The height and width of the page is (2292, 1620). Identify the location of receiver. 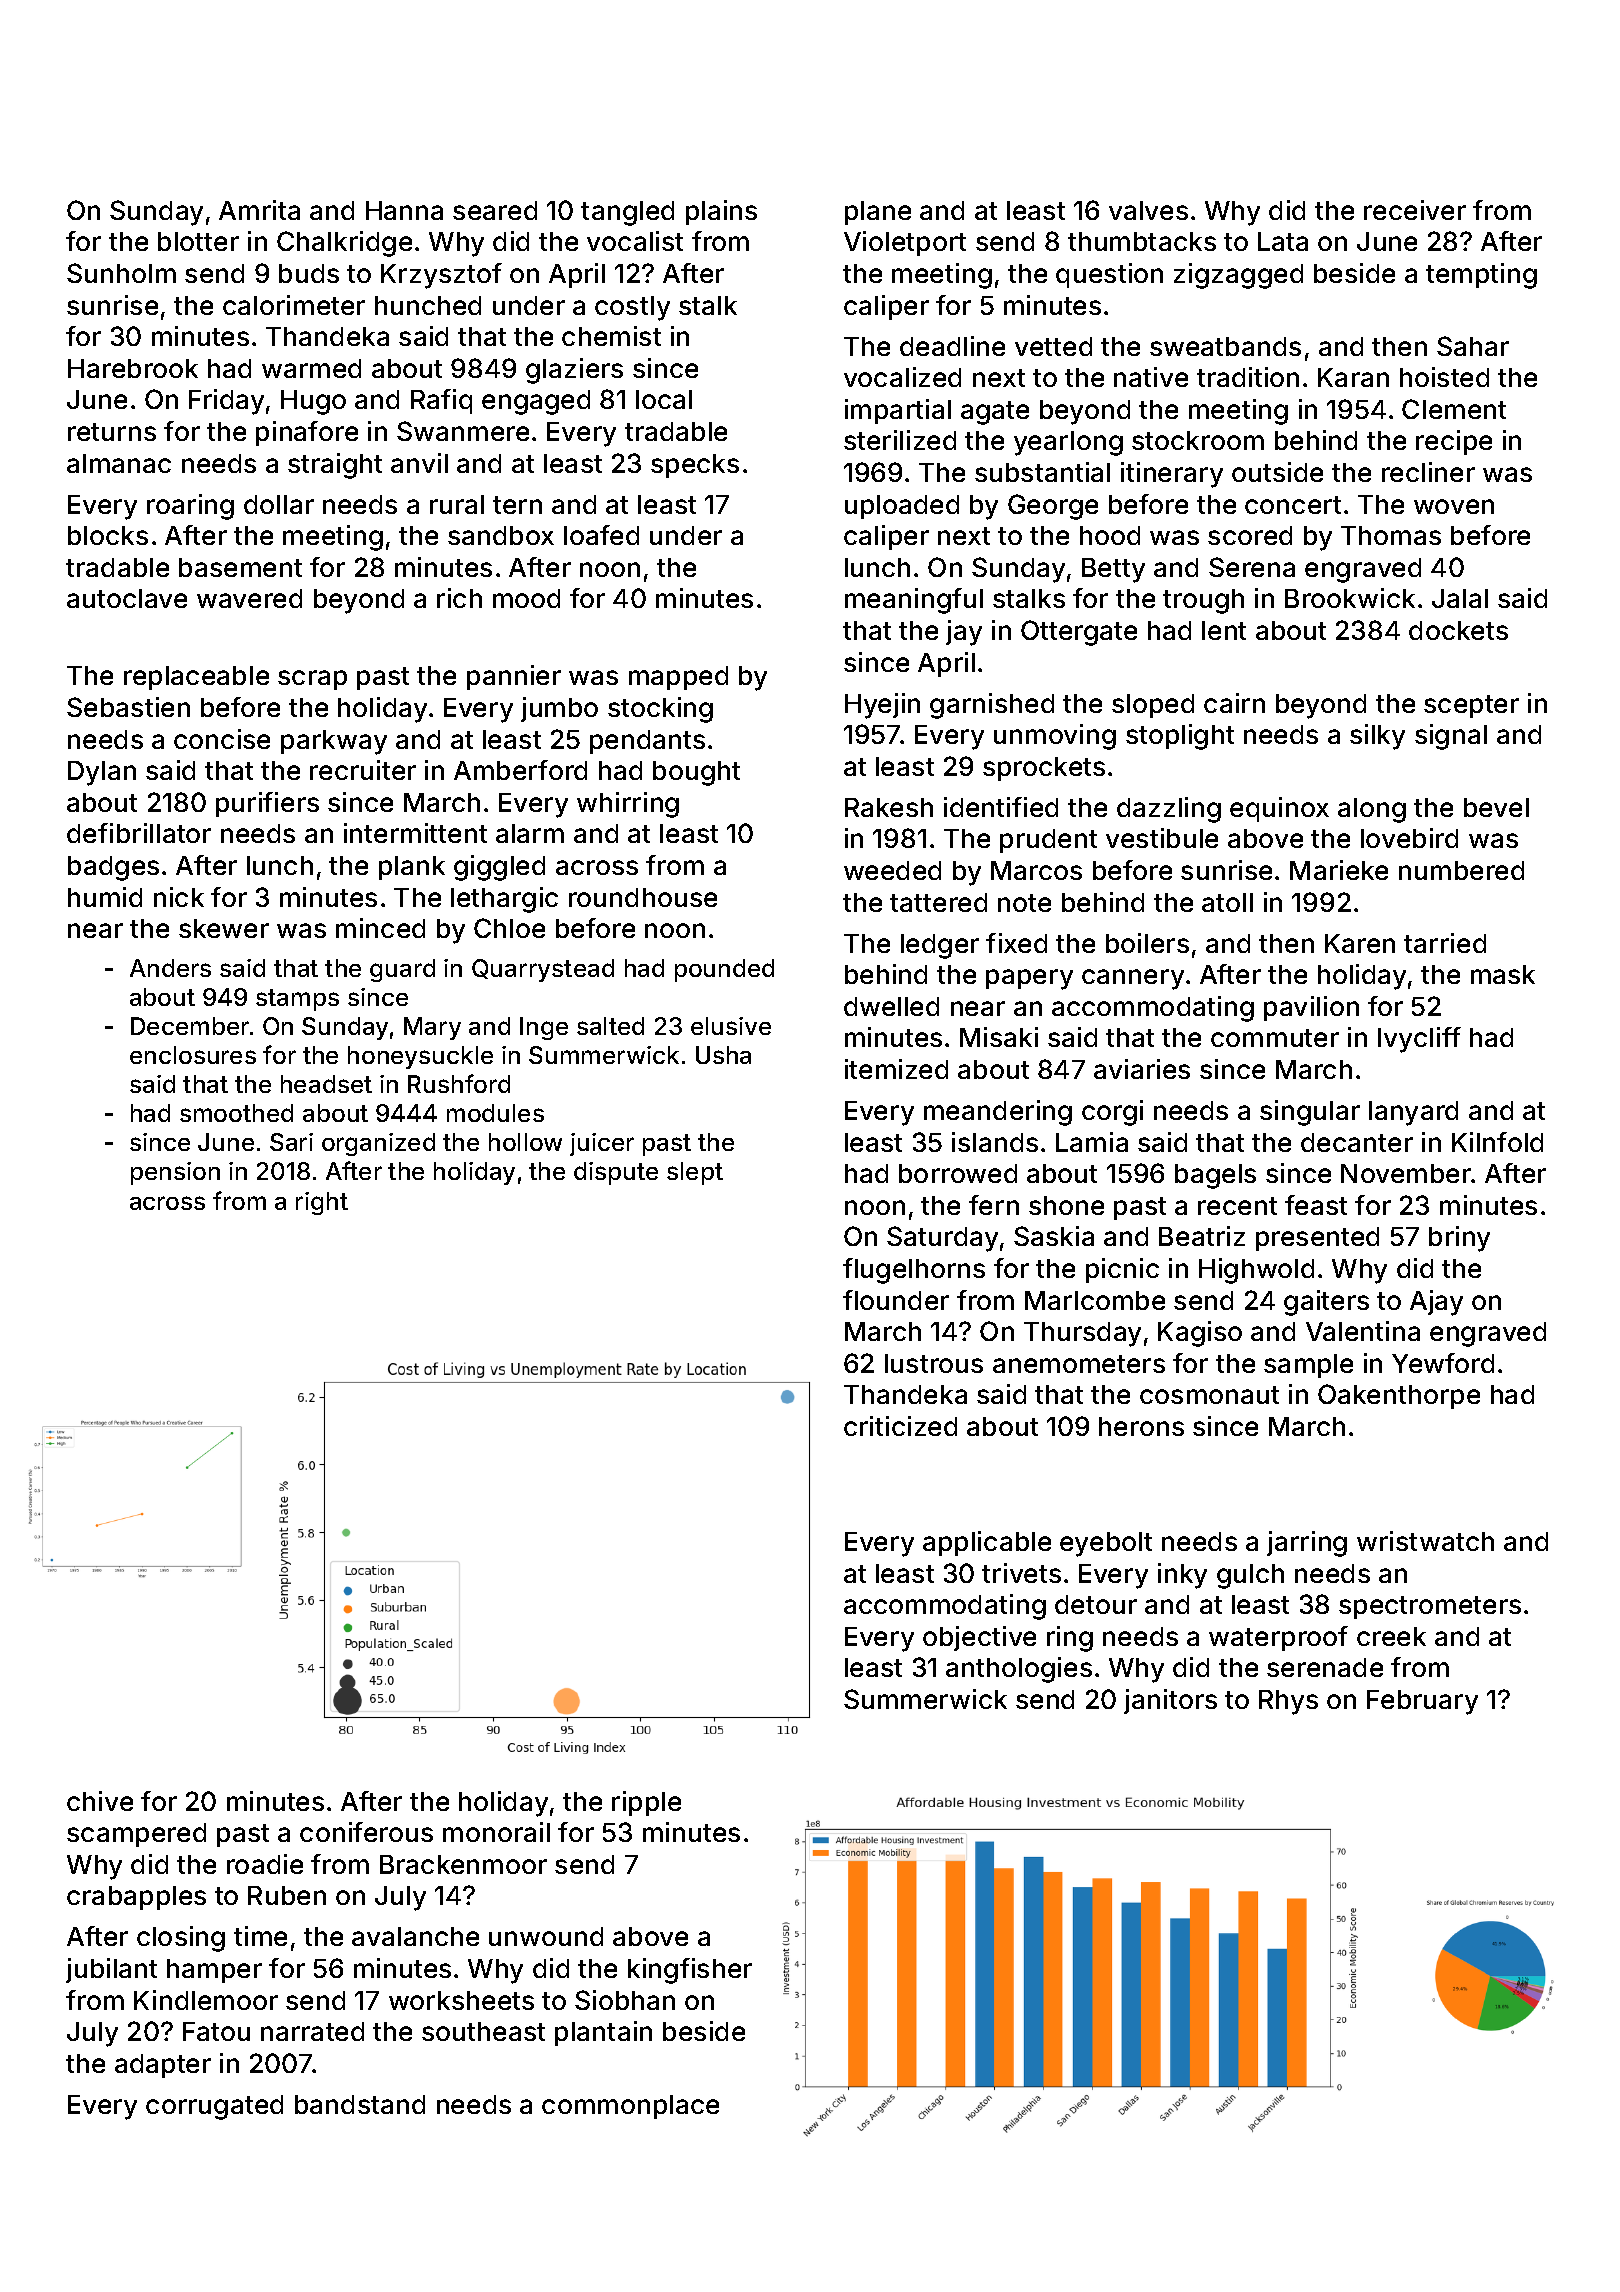
(1415, 210).
